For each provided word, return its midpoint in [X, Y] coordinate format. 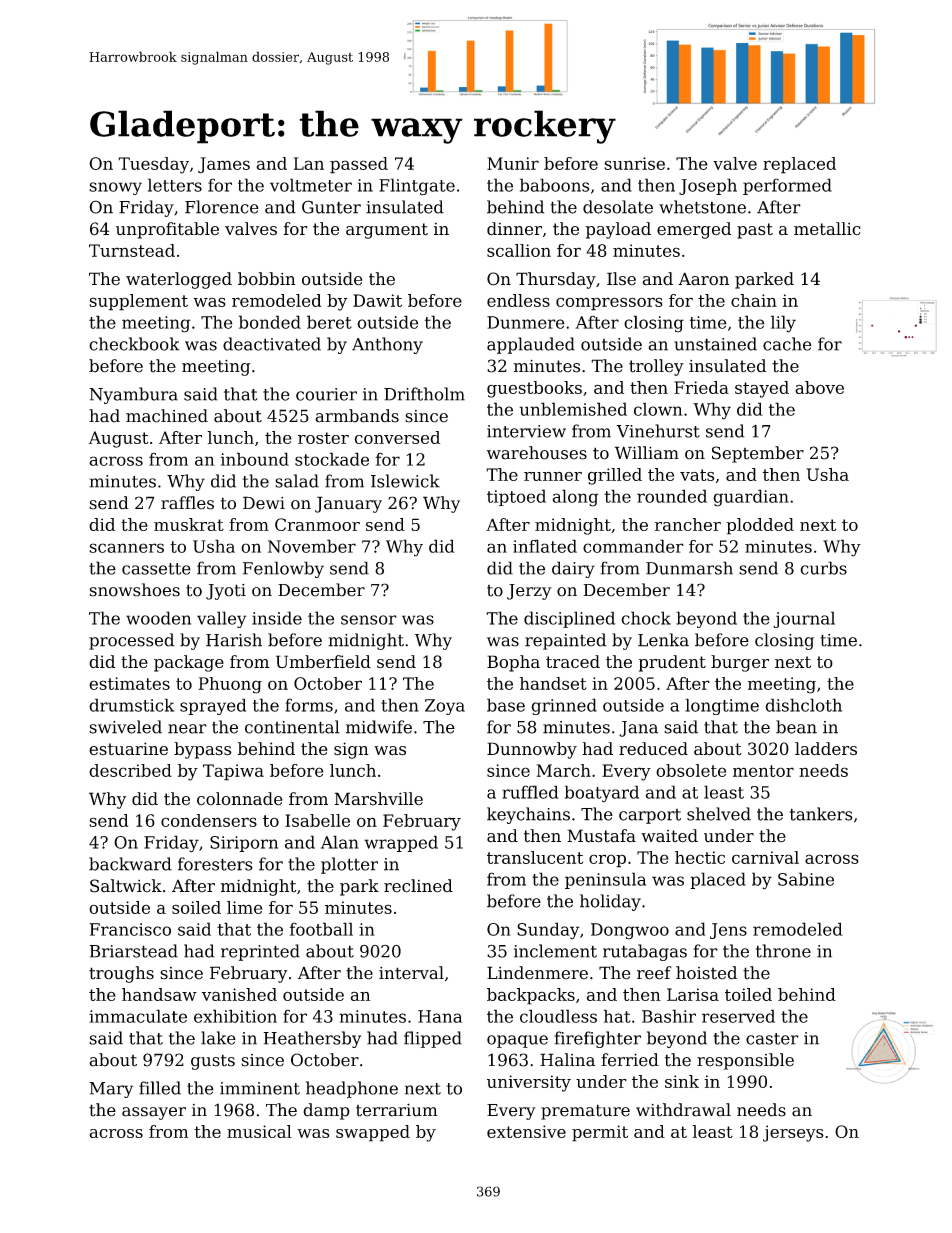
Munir [513, 163]
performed [787, 186]
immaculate [138, 1016]
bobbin [267, 279]
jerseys [793, 1133]
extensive [526, 1131]
